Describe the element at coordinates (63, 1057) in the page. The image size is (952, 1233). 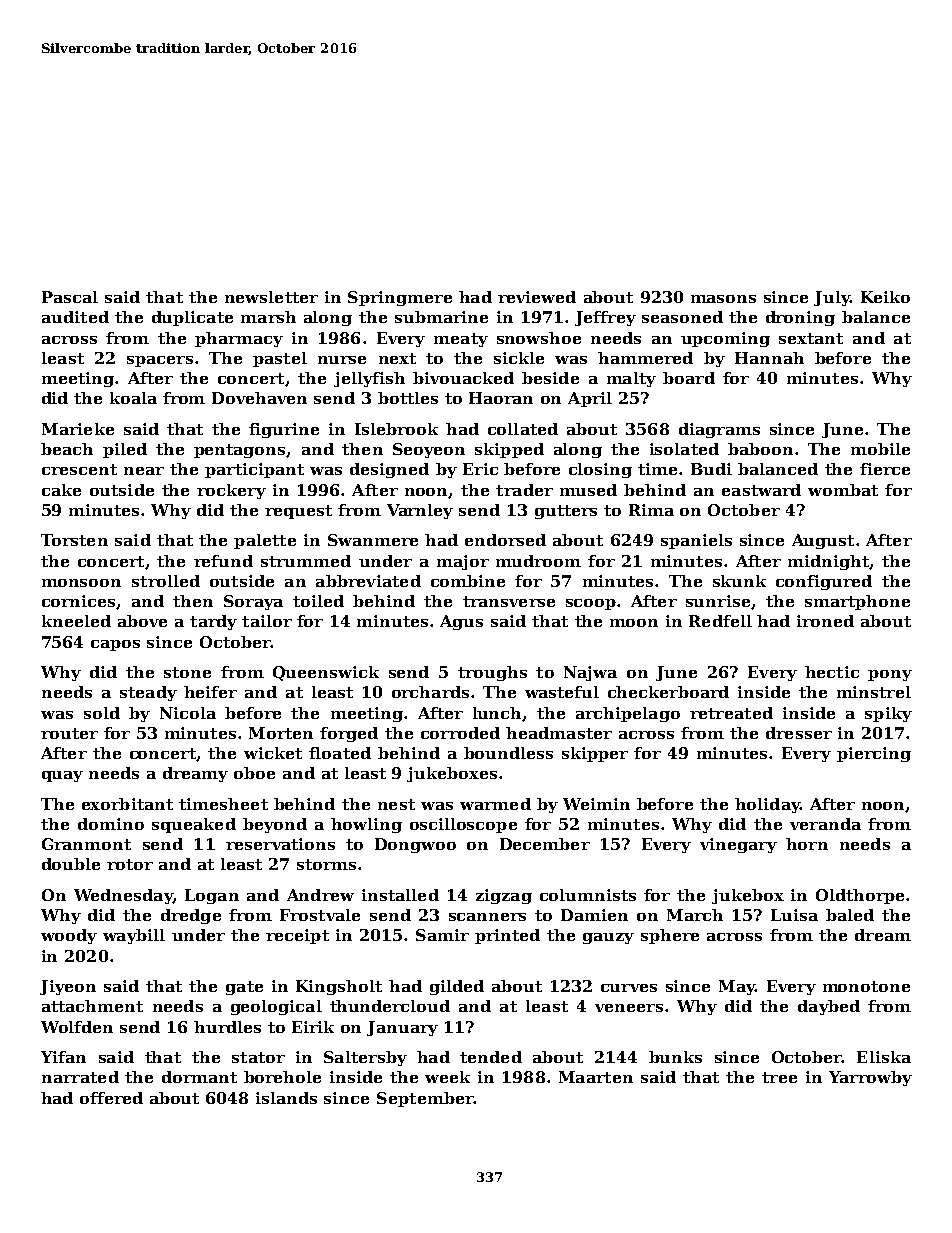
I see `Yifan` at that location.
